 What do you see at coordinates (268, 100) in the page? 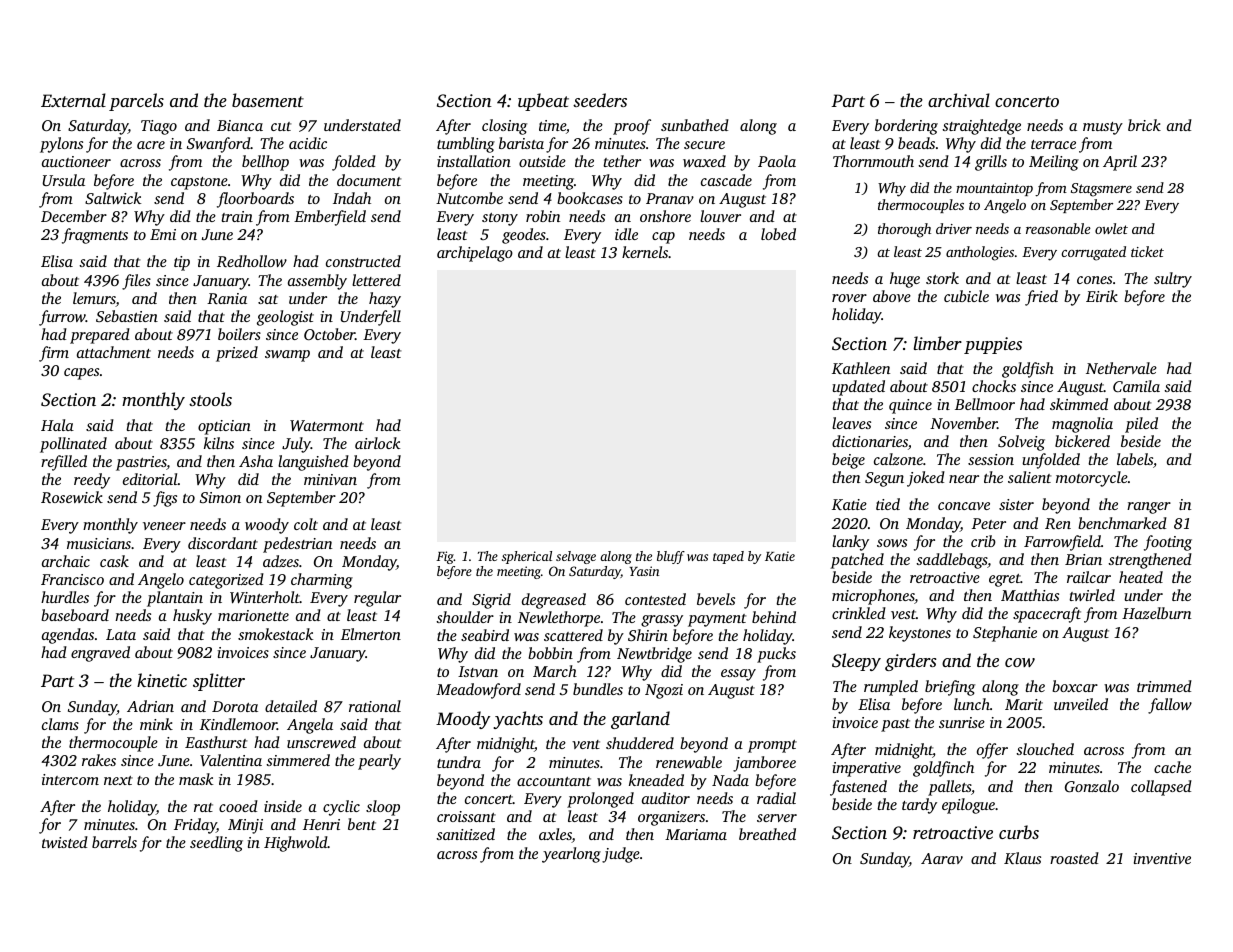
I see `basement` at bounding box center [268, 100].
